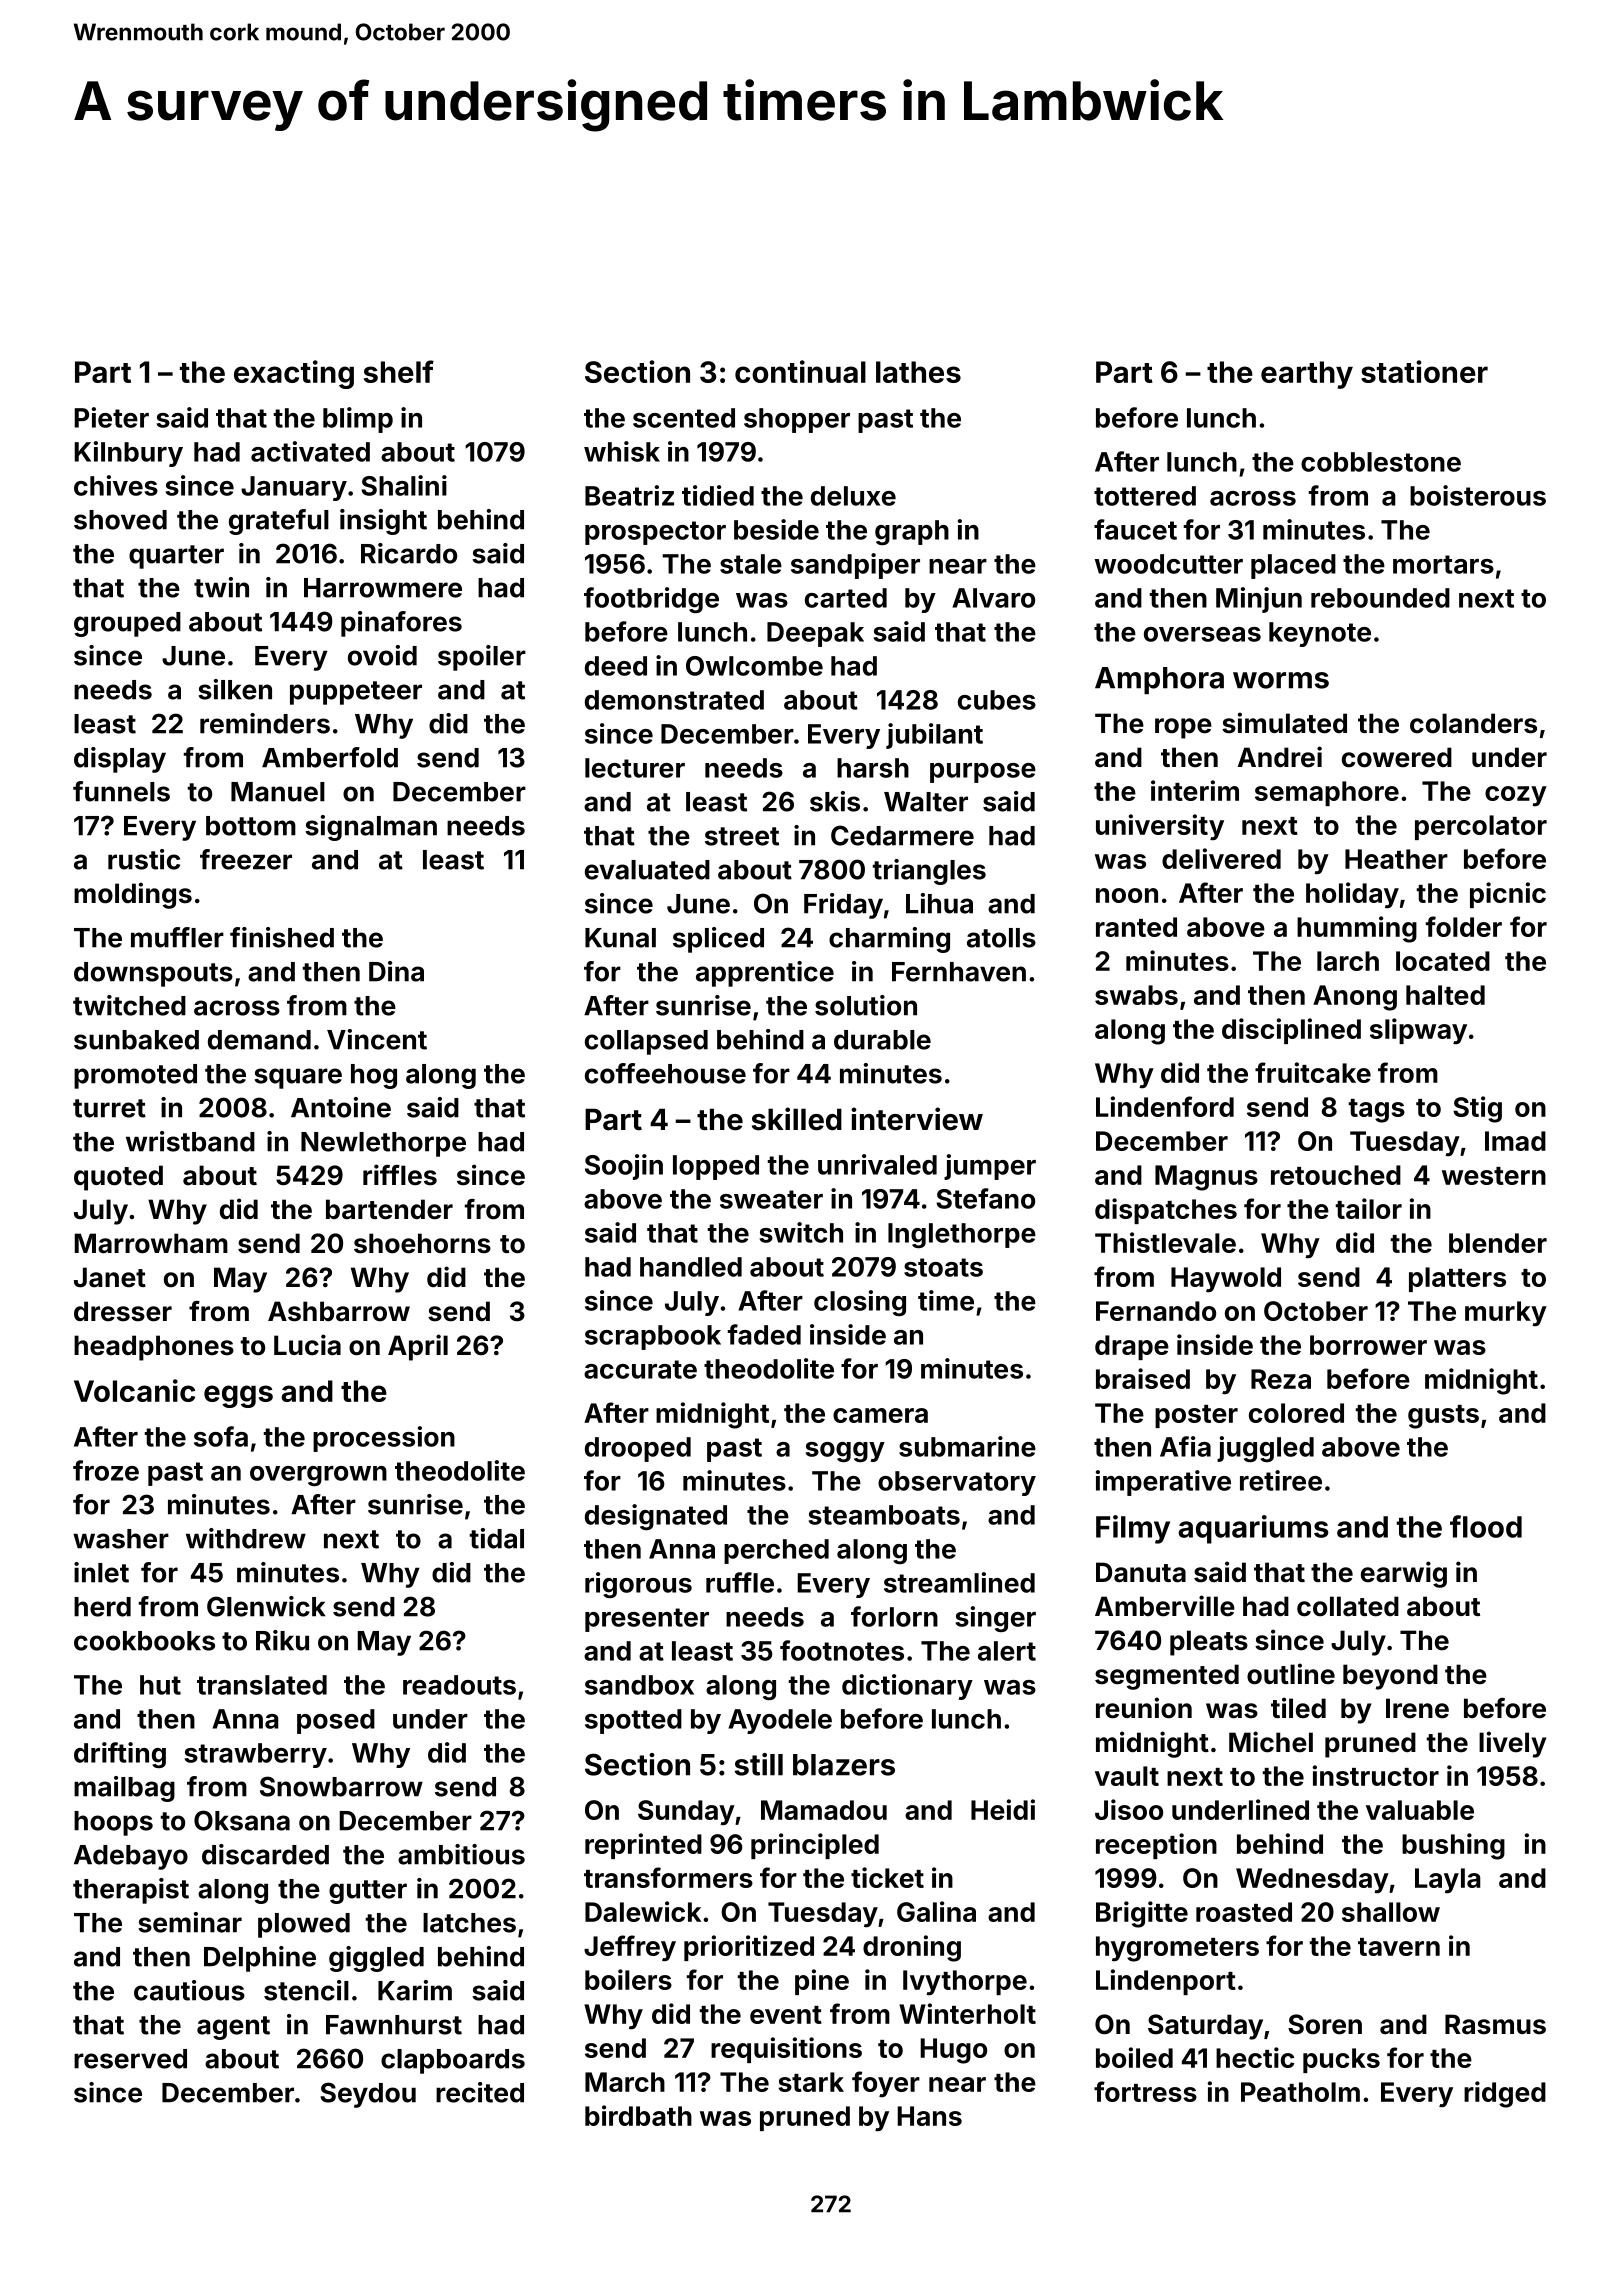  What do you see at coordinates (130, 2059) in the screenshot?
I see `reserved` at bounding box center [130, 2059].
